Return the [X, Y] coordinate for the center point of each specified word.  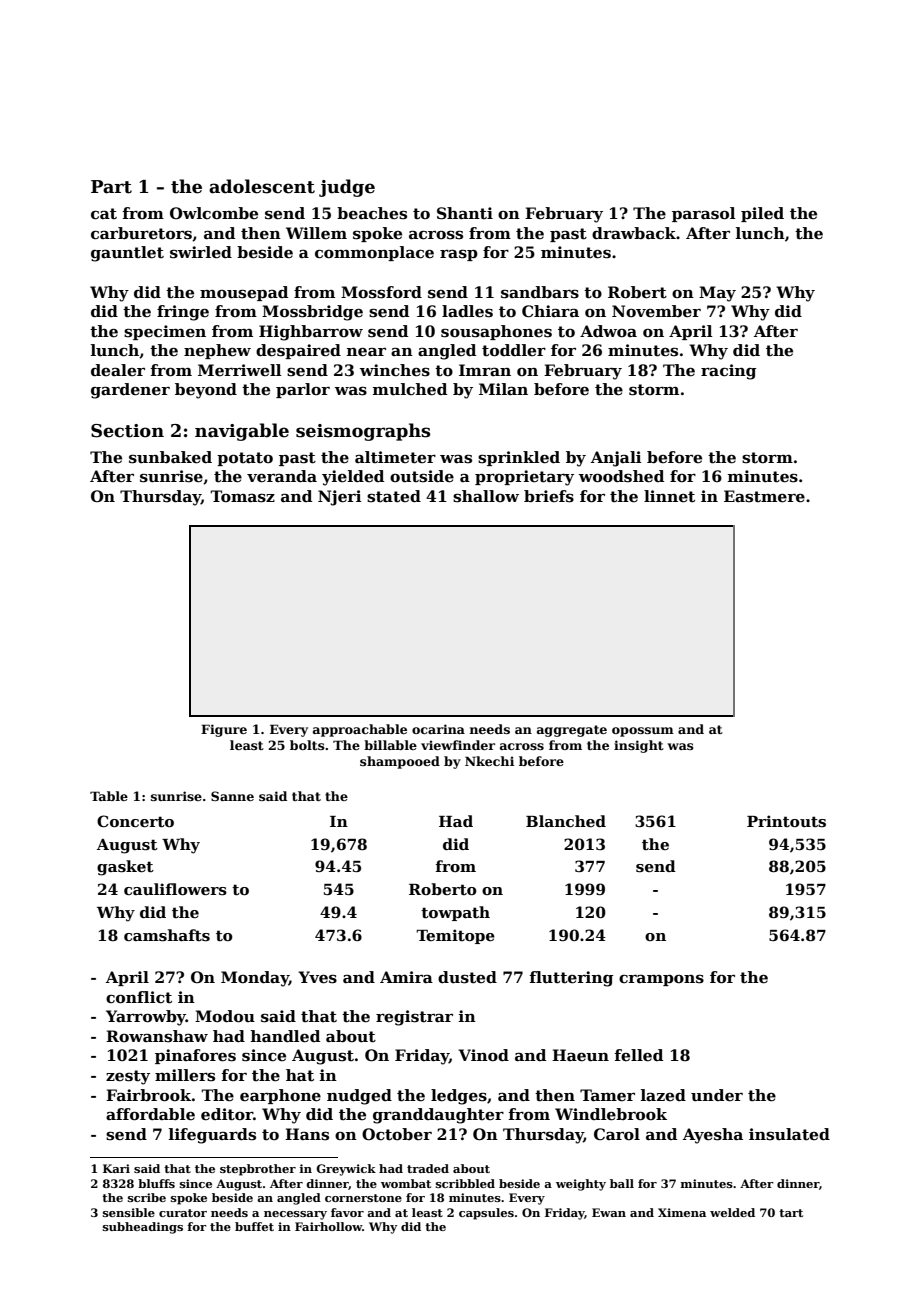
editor [227, 1114]
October [397, 1134]
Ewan [609, 1212]
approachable [360, 730]
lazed [663, 1095]
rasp [459, 255]
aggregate [572, 731]
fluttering [571, 979]
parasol [704, 214]
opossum [643, 732]
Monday [255, 979]
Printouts [786, 821]
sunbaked [170, 457]
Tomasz [242, 496]
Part [111, 187]
